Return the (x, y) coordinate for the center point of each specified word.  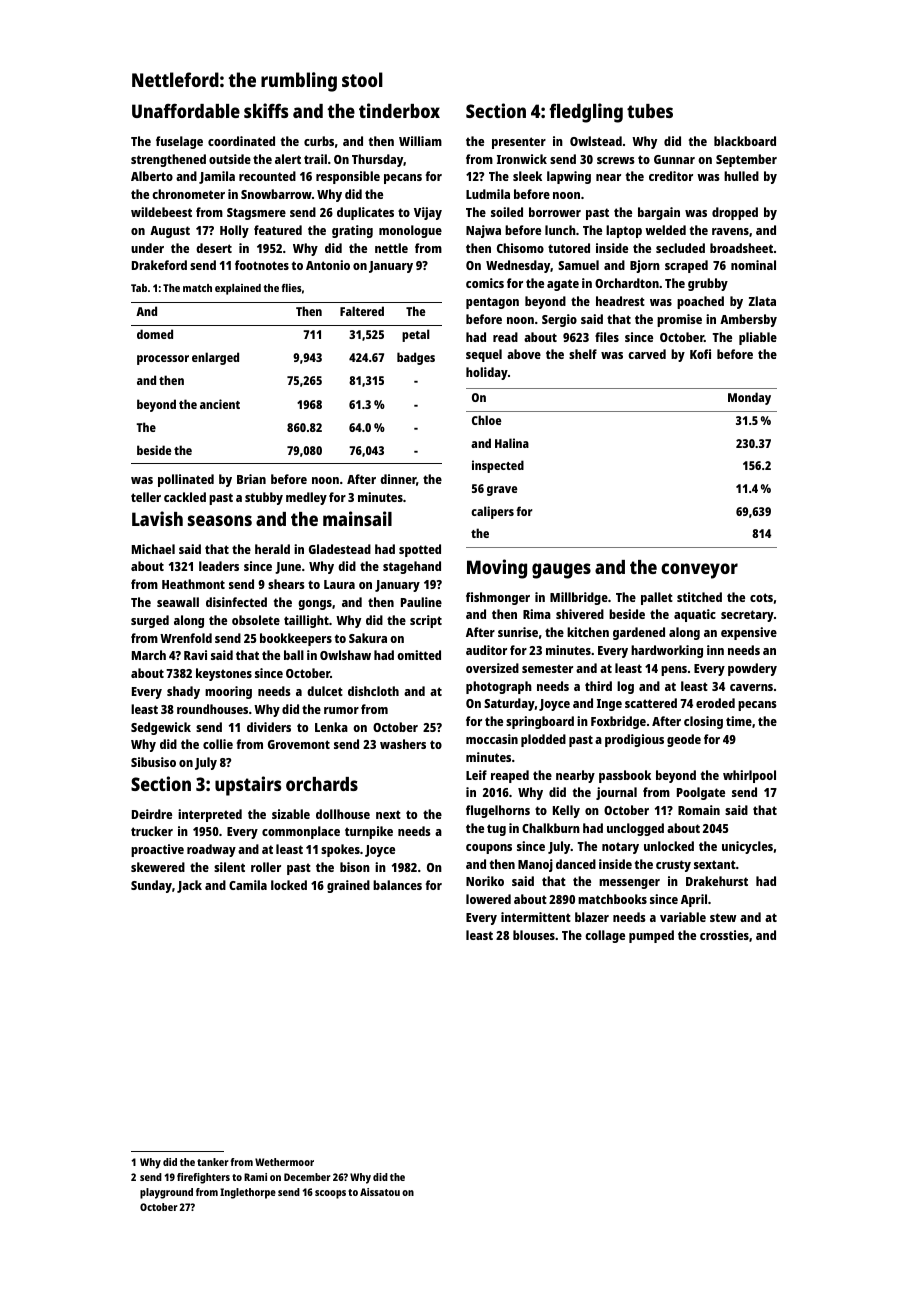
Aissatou (380, 1192)
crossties (724, 935)
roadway (211, 850)
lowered (488, 899)
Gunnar (674, 159)
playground (166, 1193)
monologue (410, 231)
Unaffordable (186, 111)
